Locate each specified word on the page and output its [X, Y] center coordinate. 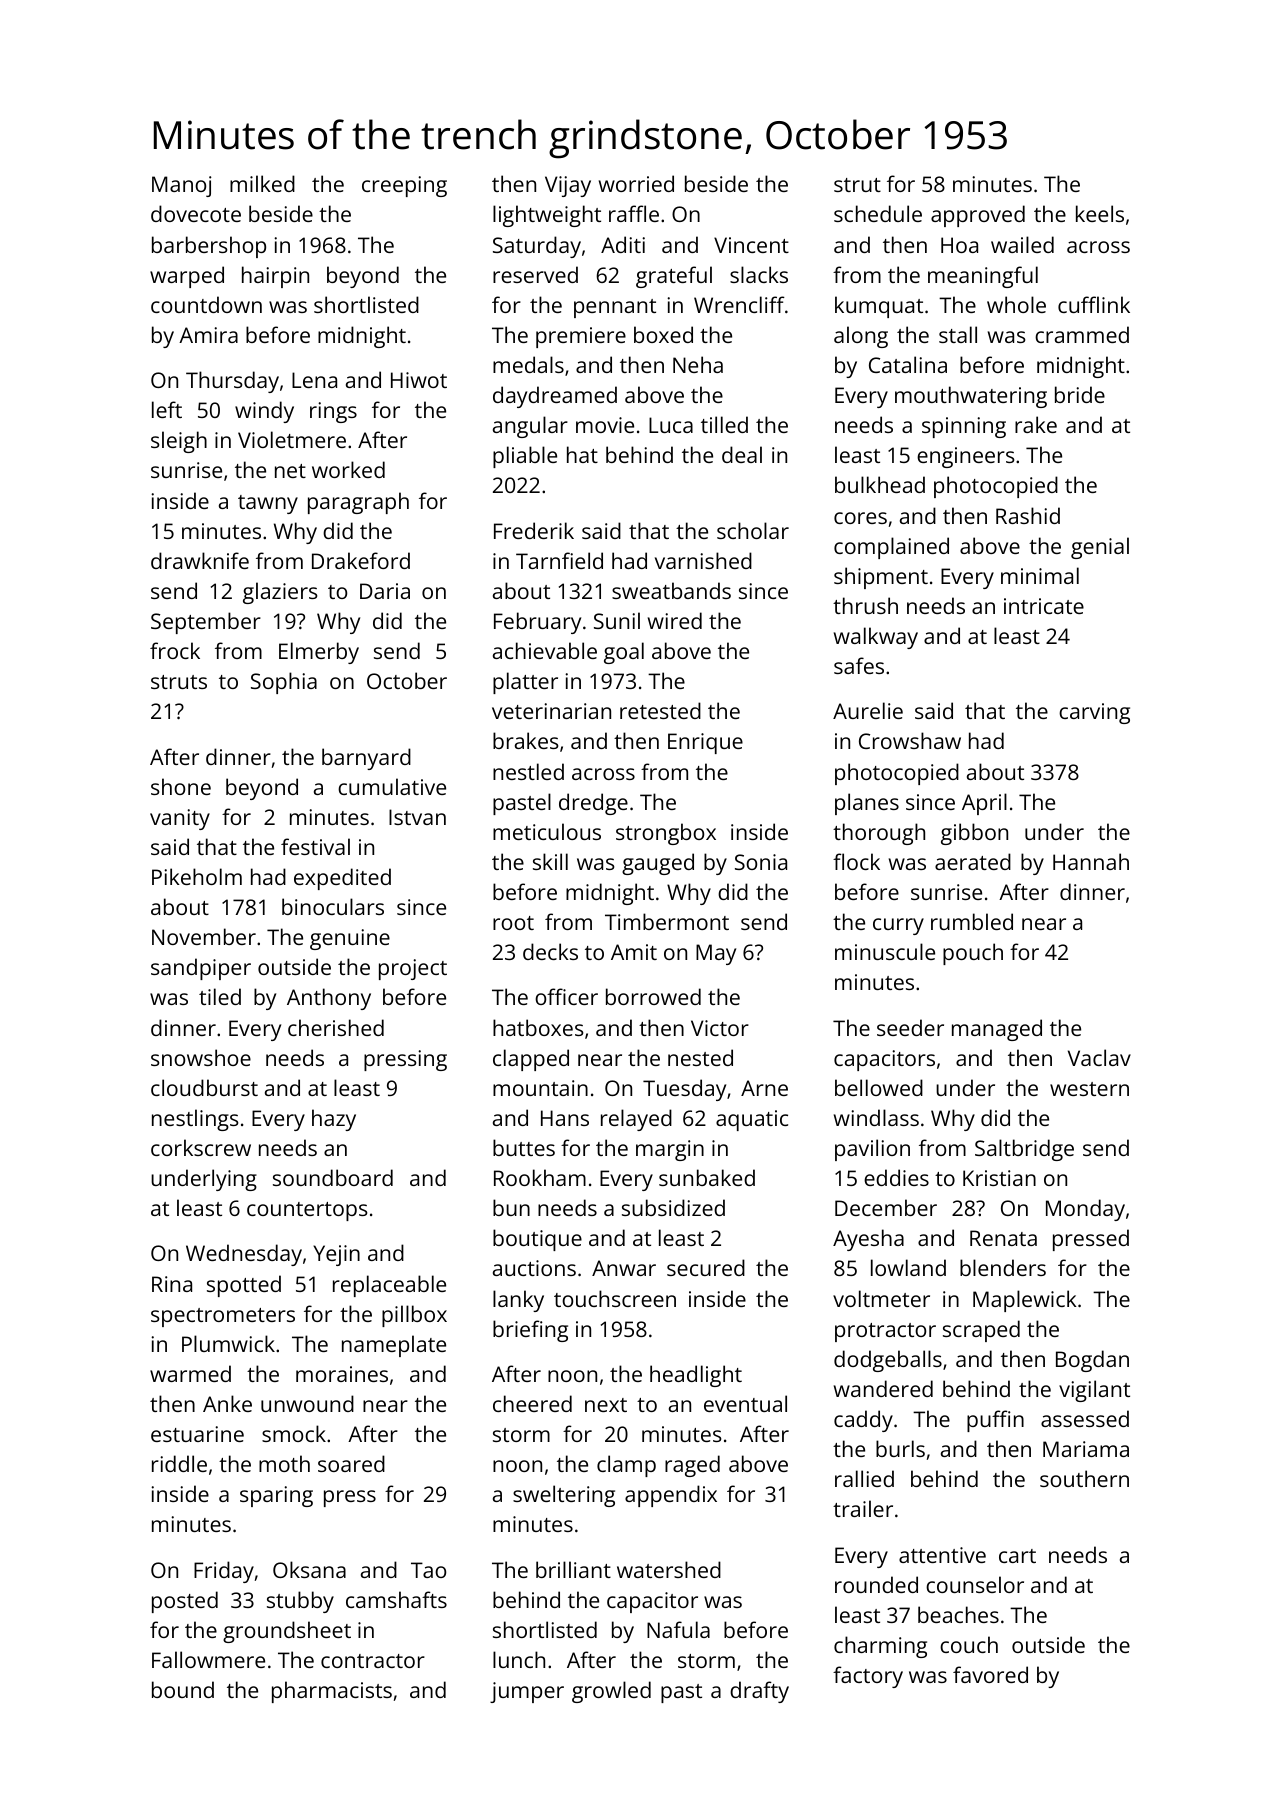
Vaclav [1099, 1057]
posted [185, 1602]
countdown [206, 304]
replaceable [389, 1286]
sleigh [179, 442]
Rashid [1028, 515]
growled [611, 1692]
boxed [663, 334]
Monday [1085, 1210]
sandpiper [201, 969]
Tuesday [684, 1090]
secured [706, 1267]
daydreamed [555, 397]
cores [860, 518]
